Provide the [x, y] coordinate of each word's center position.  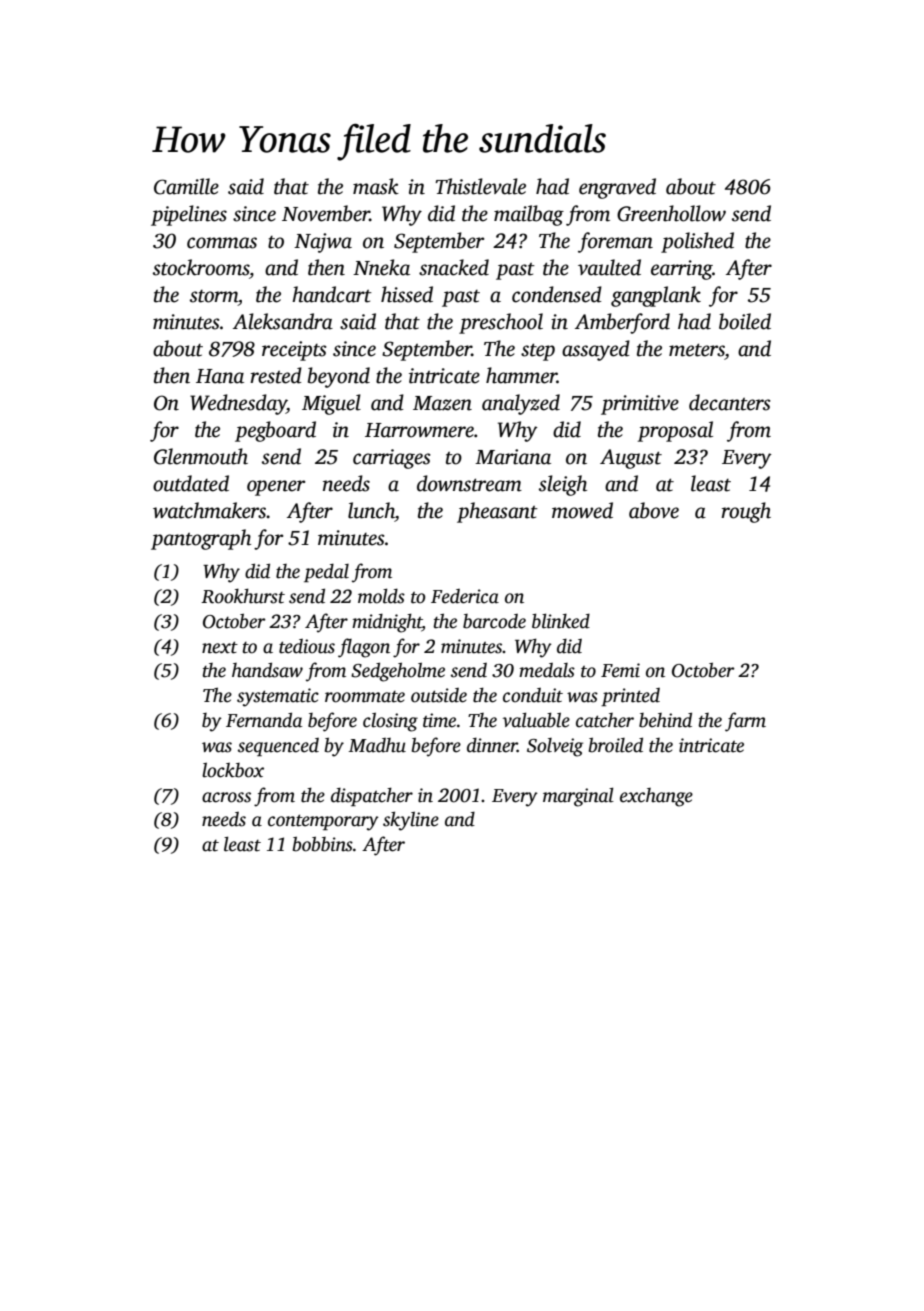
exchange [656, 797]
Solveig [555, 747]
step [538, 352]
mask [376, 186]
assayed [596, 350]
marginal [578, 797]
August [631, 459]
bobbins [323, 844]
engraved [617, 188]
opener [276, 488]
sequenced [278, 747]
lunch [371, 510]
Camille [186, 186]
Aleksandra [283, 321]
